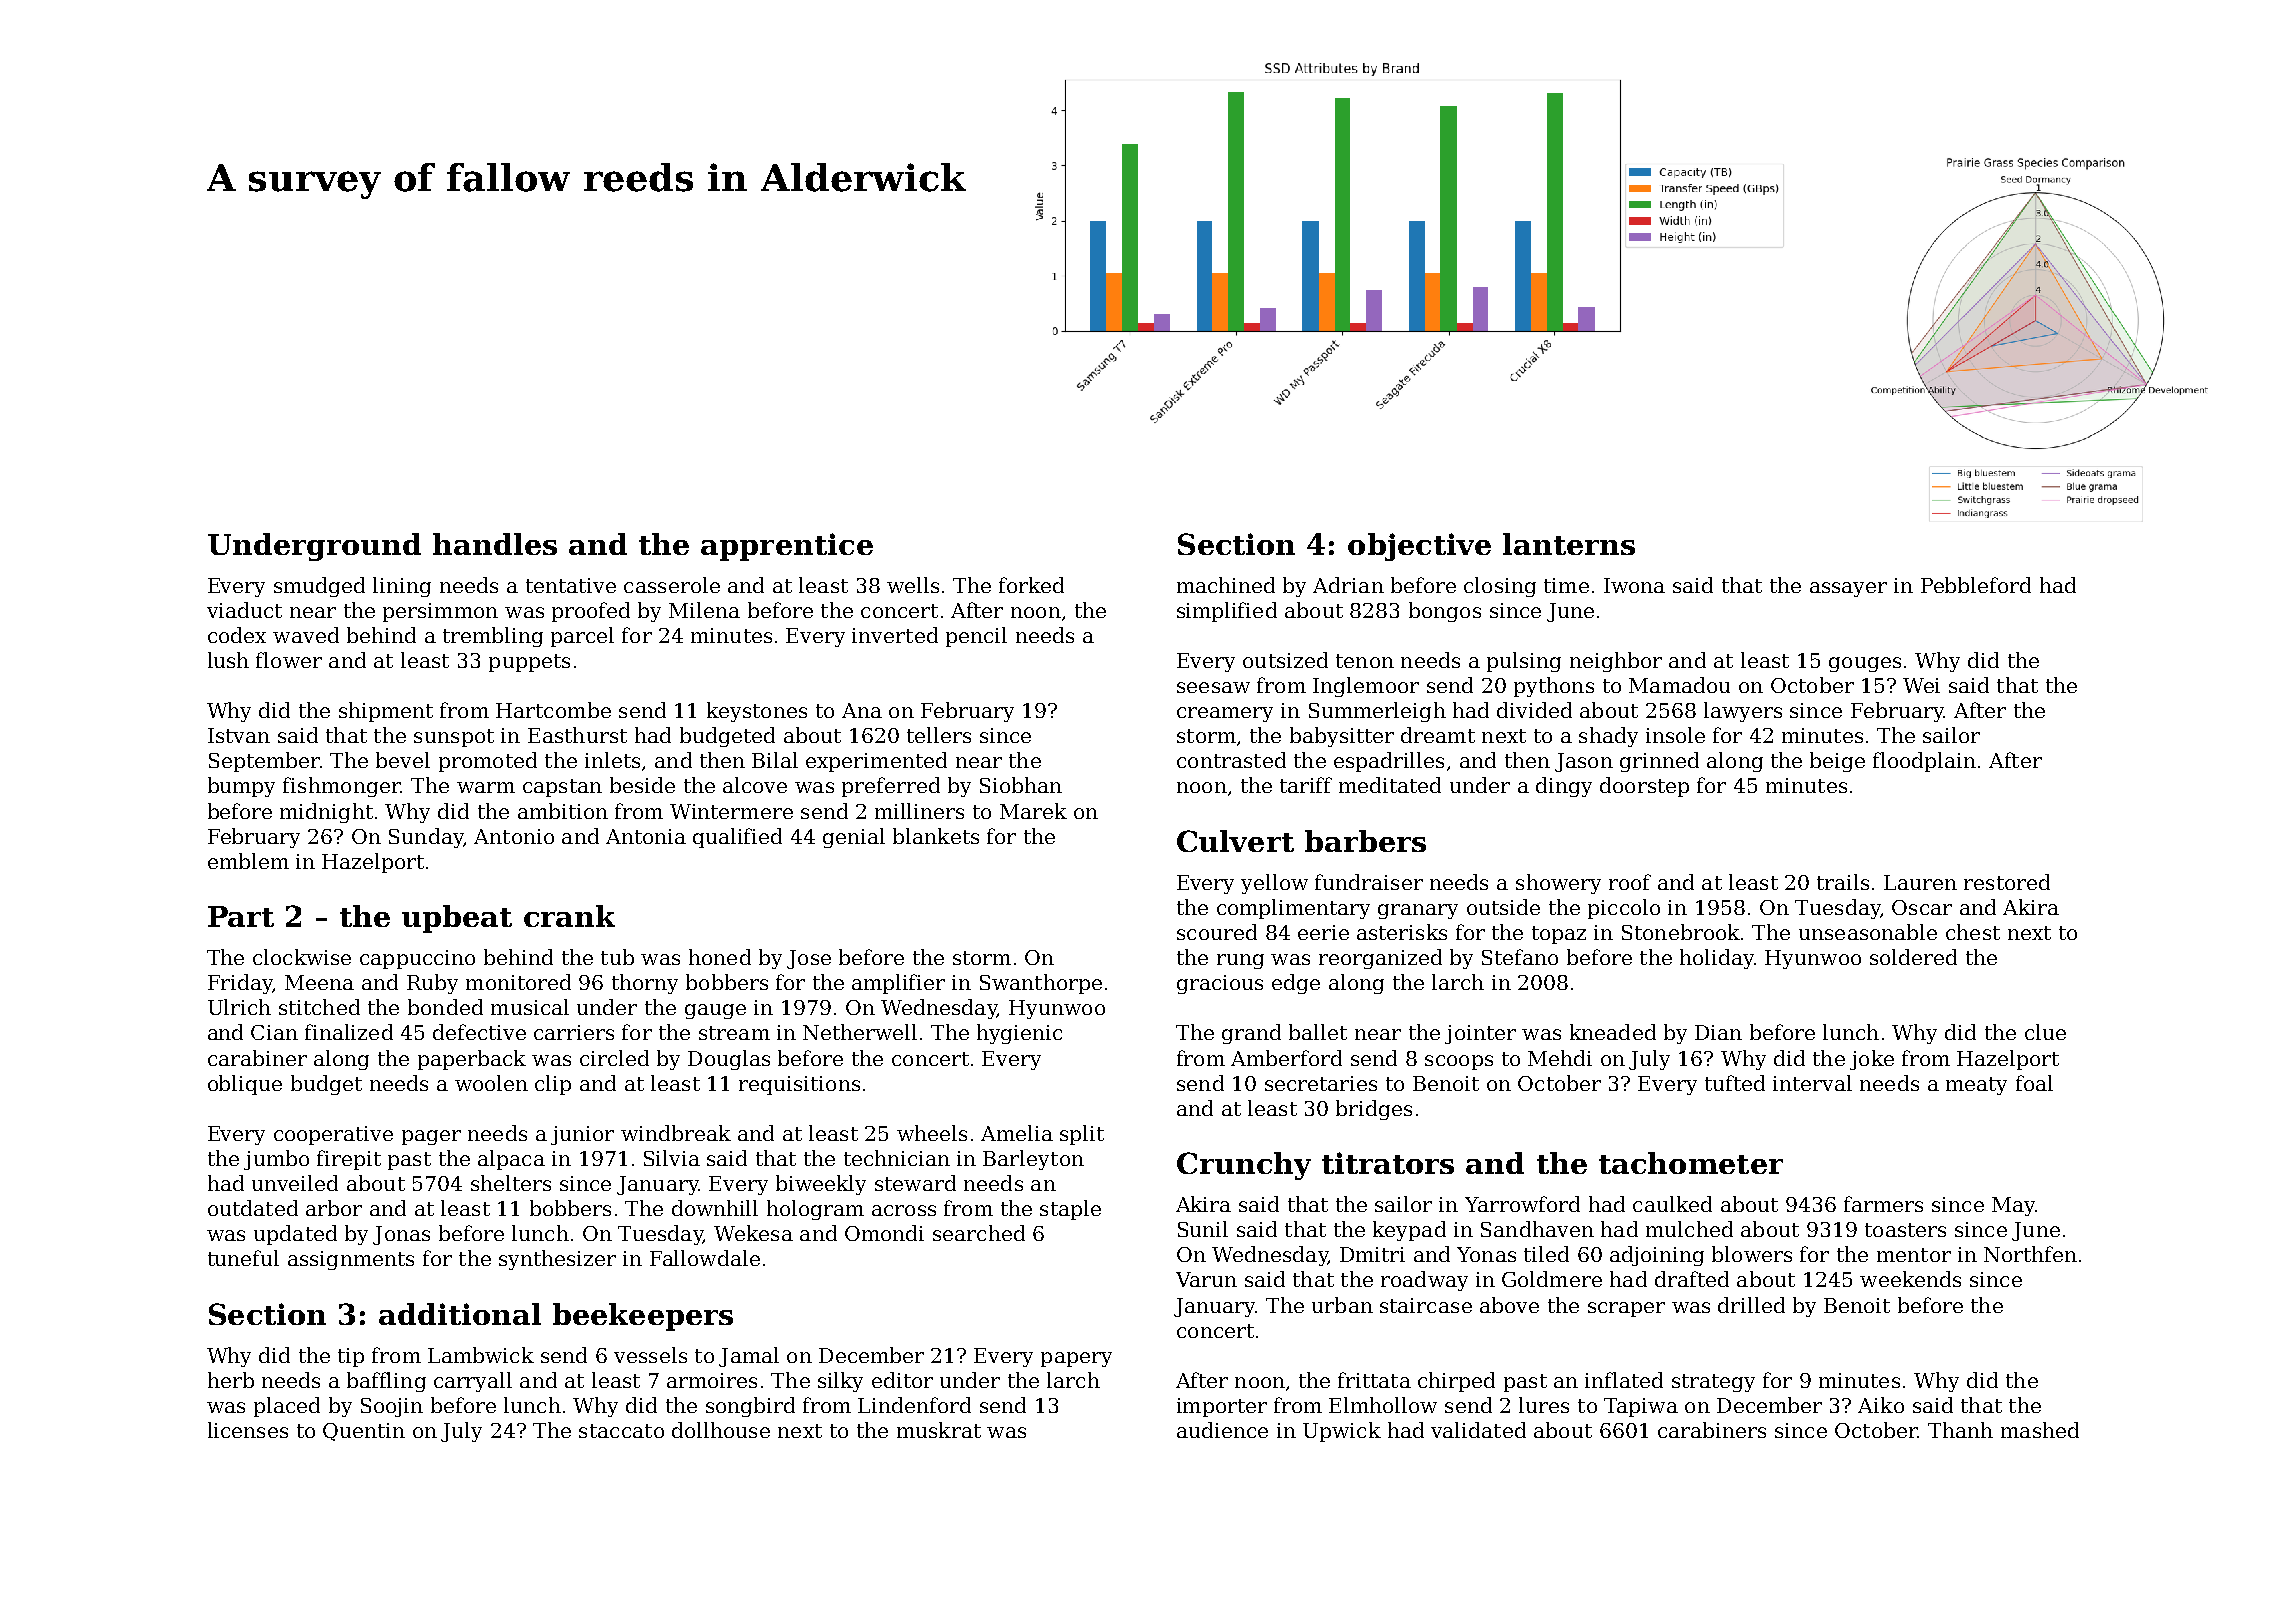 The width and height of the image is (2292, 1620). Describe the element at coordinates (1626, 1309) in the image. I see `scraper` at that location.
